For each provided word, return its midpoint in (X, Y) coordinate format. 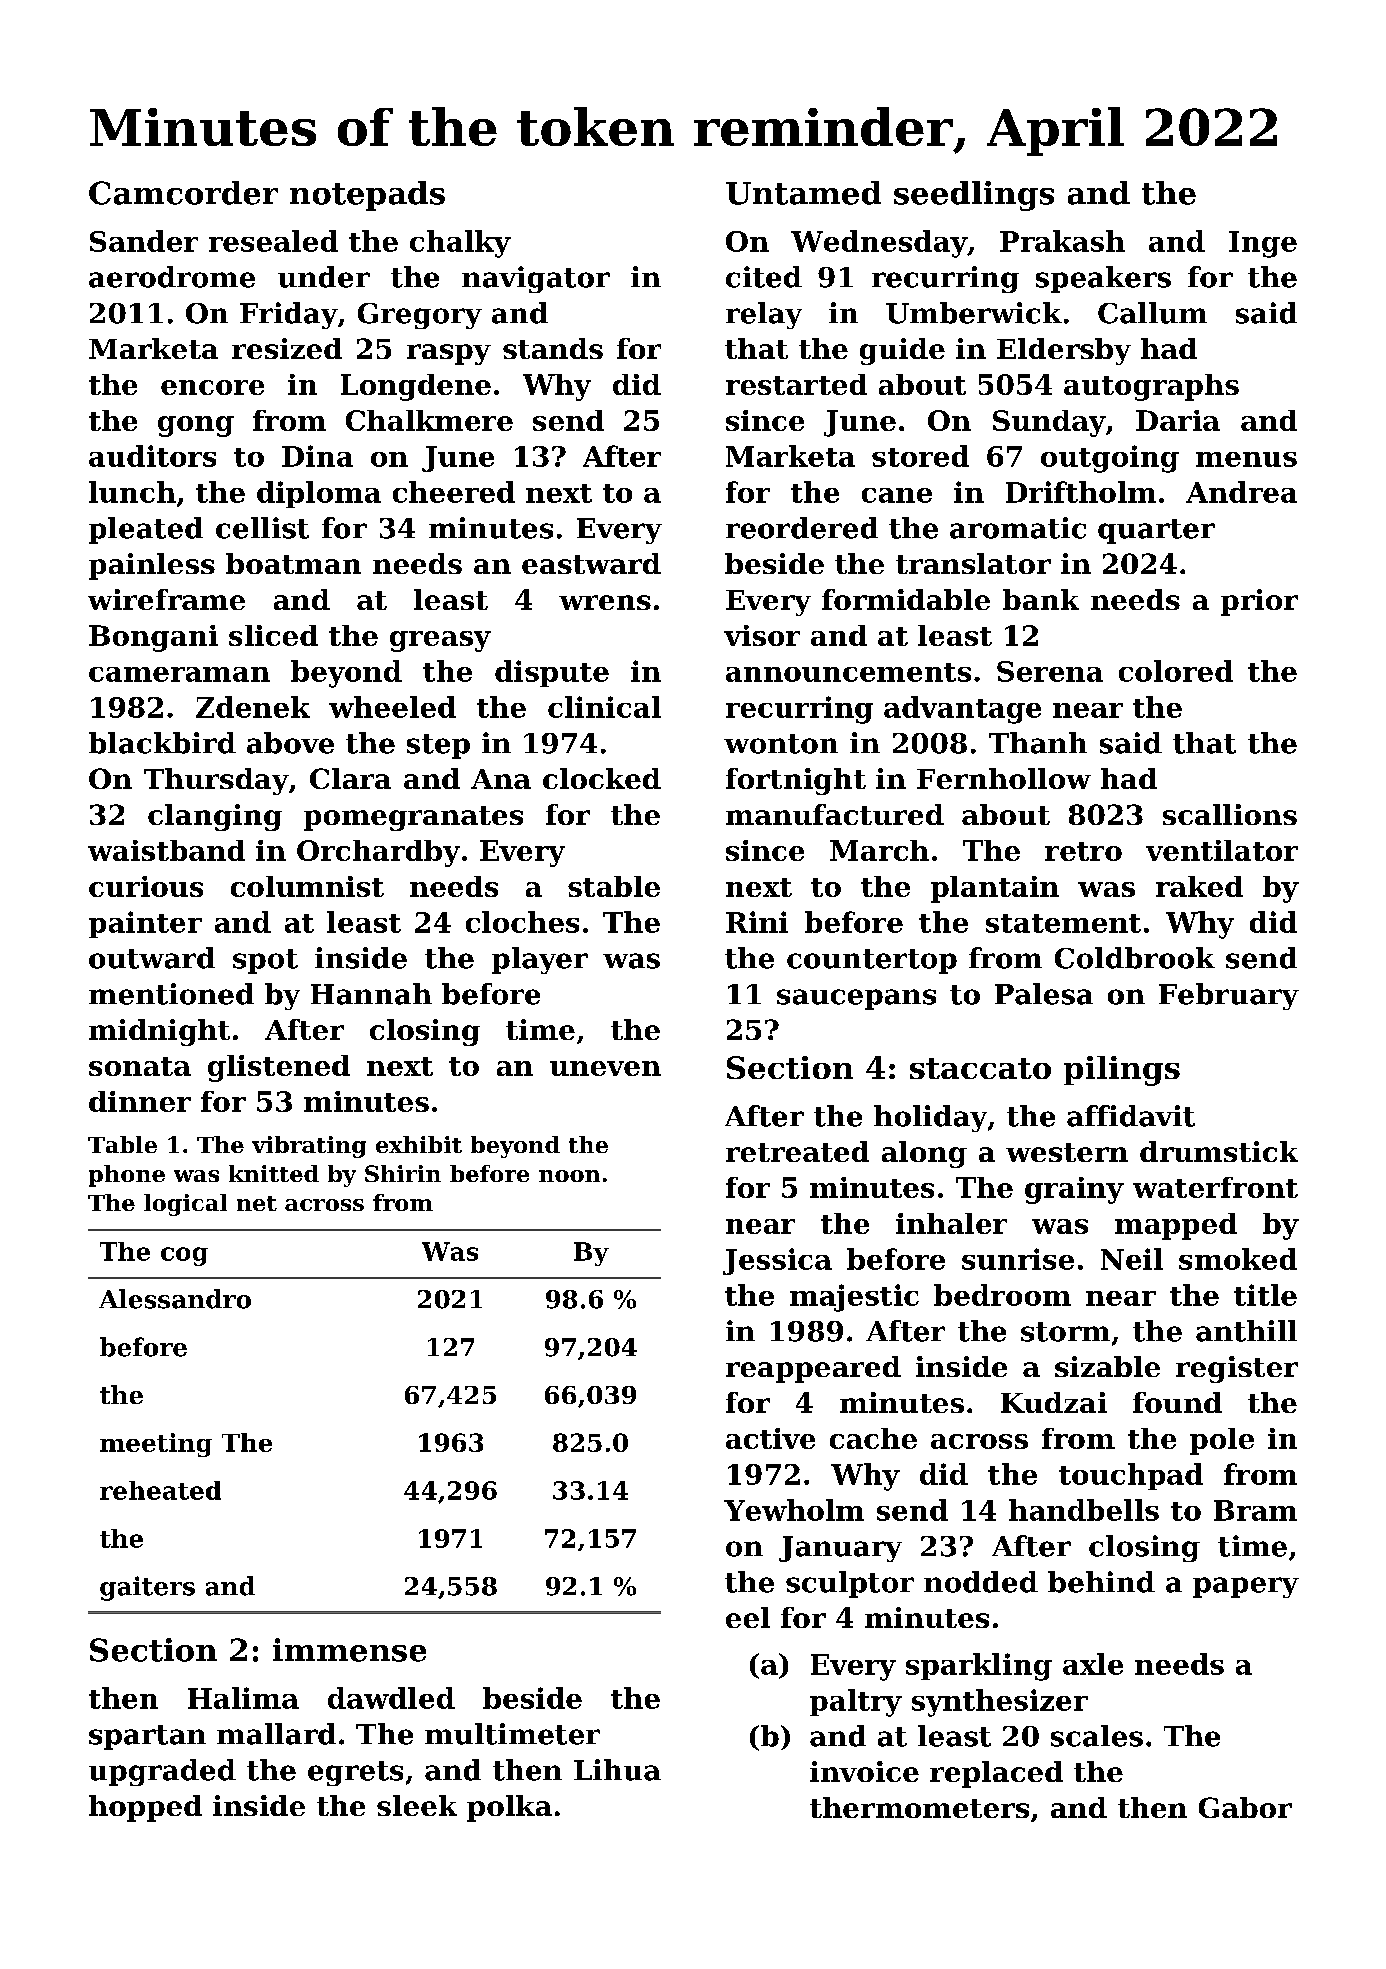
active (770, 1438)
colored (1176, 671)
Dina (317, 456)
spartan (147, 1737)
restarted (796, 384)
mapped (1176, 1226)
